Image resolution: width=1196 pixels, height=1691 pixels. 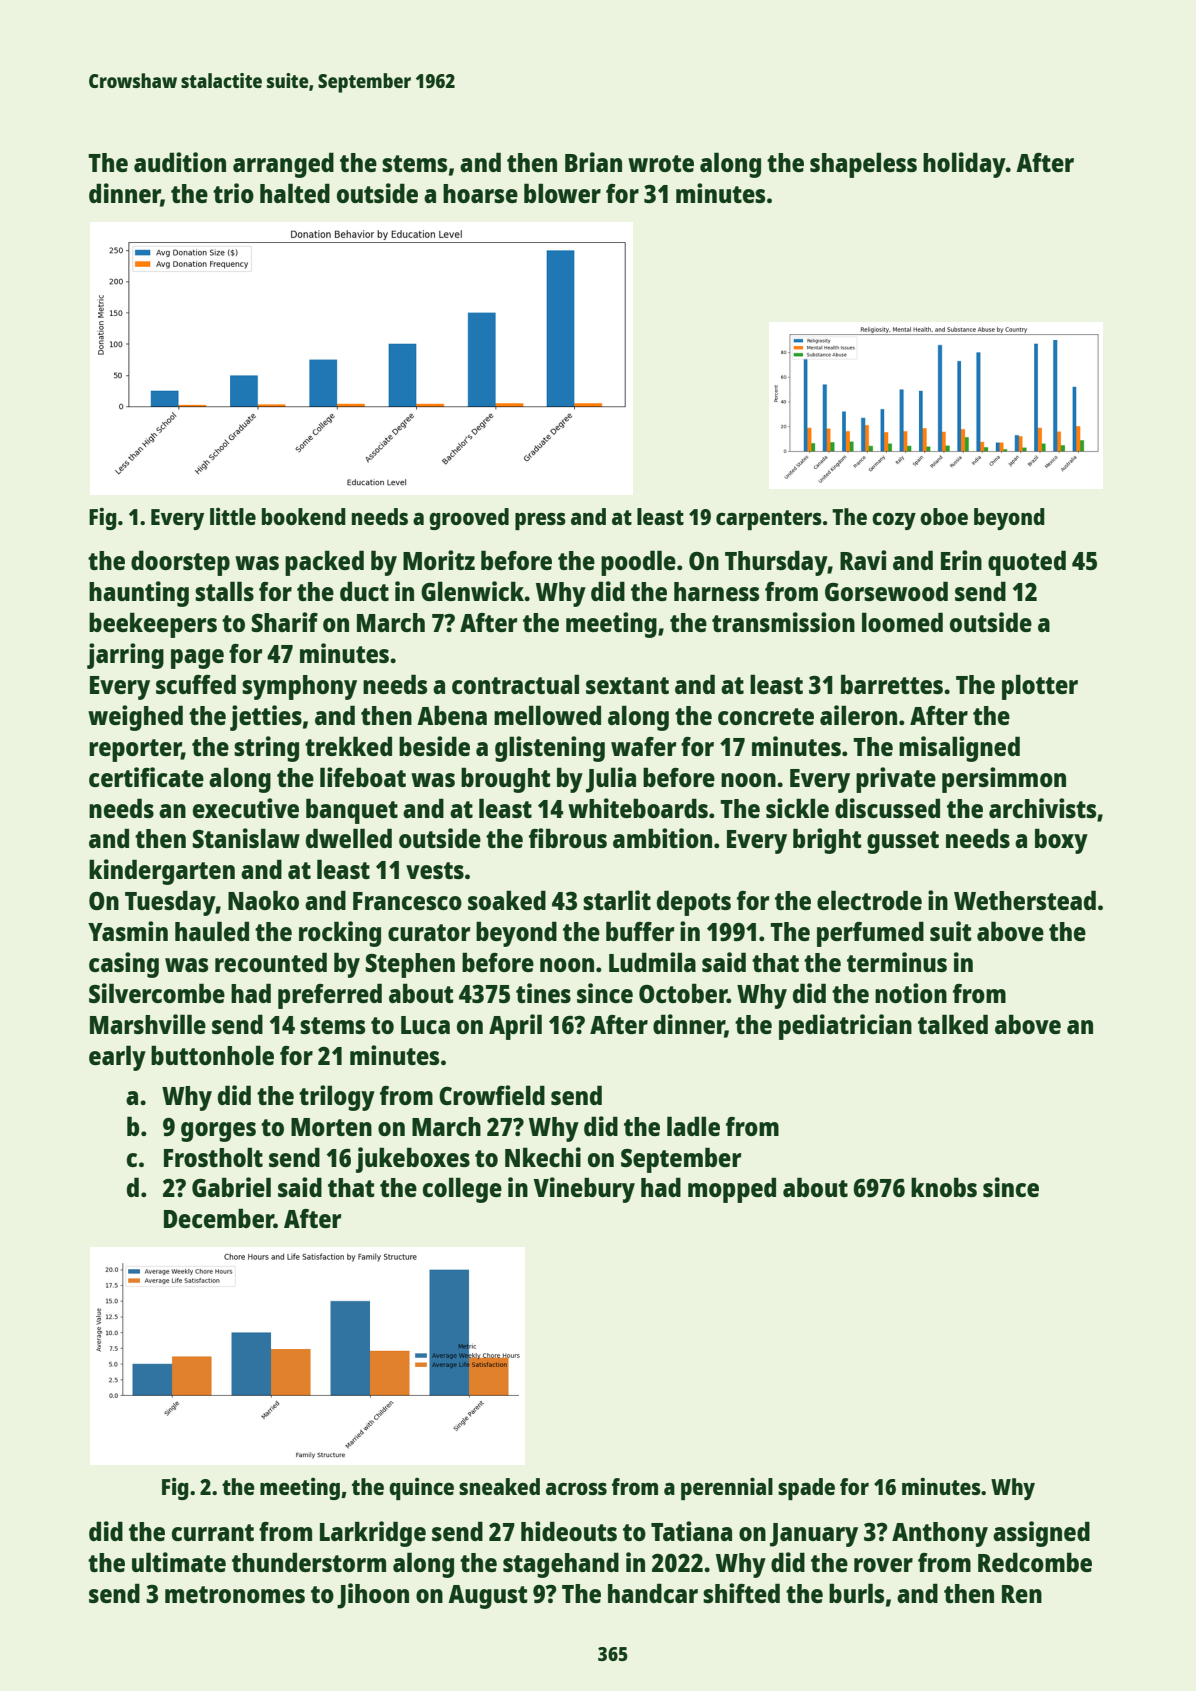 What do you see at coordinates (959, 749) in the image?
I see `misaligned` at bounding box center [959, 749].
